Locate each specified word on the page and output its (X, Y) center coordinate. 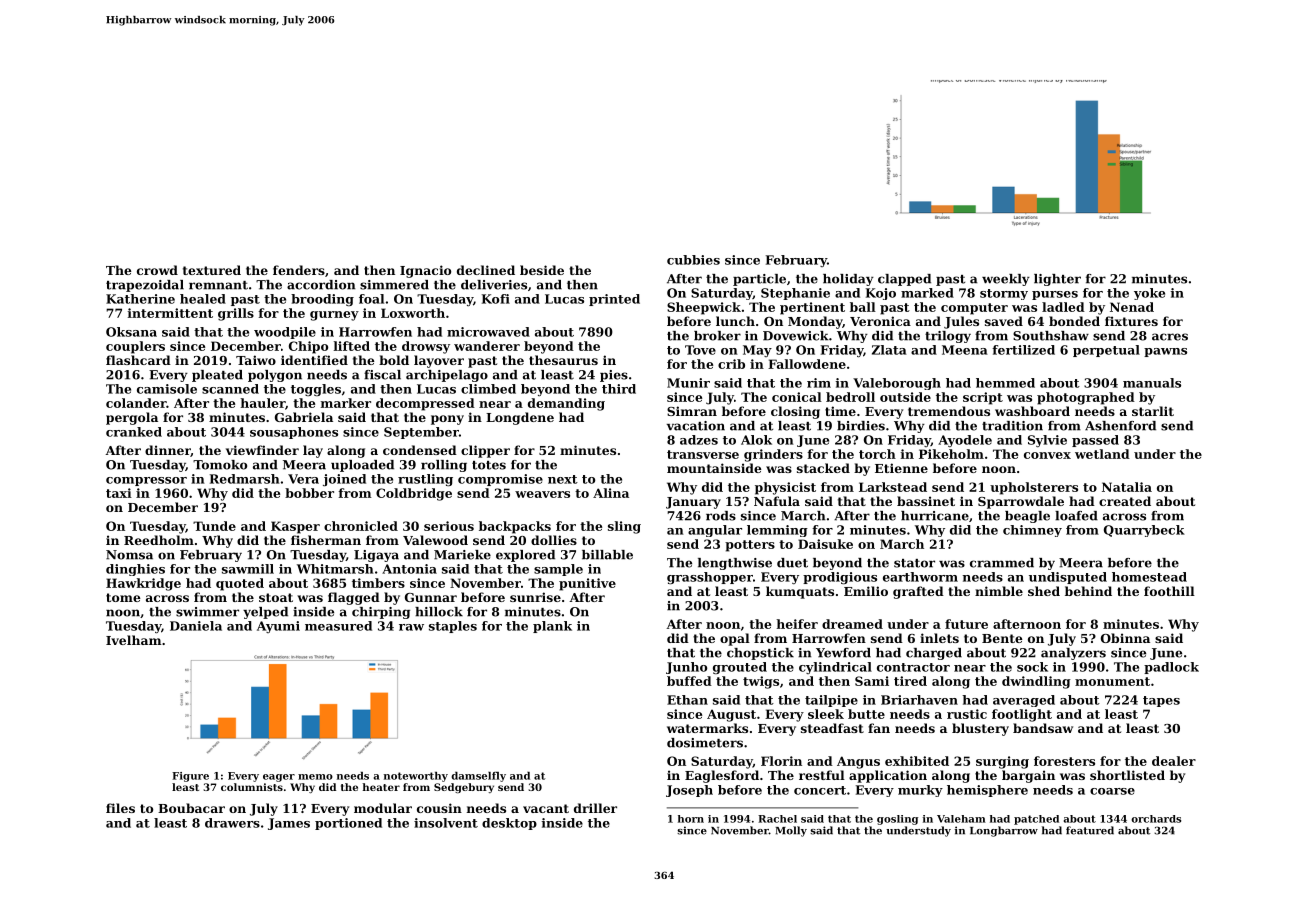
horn (691, 819)
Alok (756, 440)
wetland (1102, 454)
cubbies (693, 260)
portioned (348, 824)
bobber (309, 493)
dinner (168, 451)
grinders (773, 455)
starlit (1153, 411)
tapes (1161, 701)
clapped (904, 280)
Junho (686, 668)
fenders (299, 270)
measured (338, 626)
